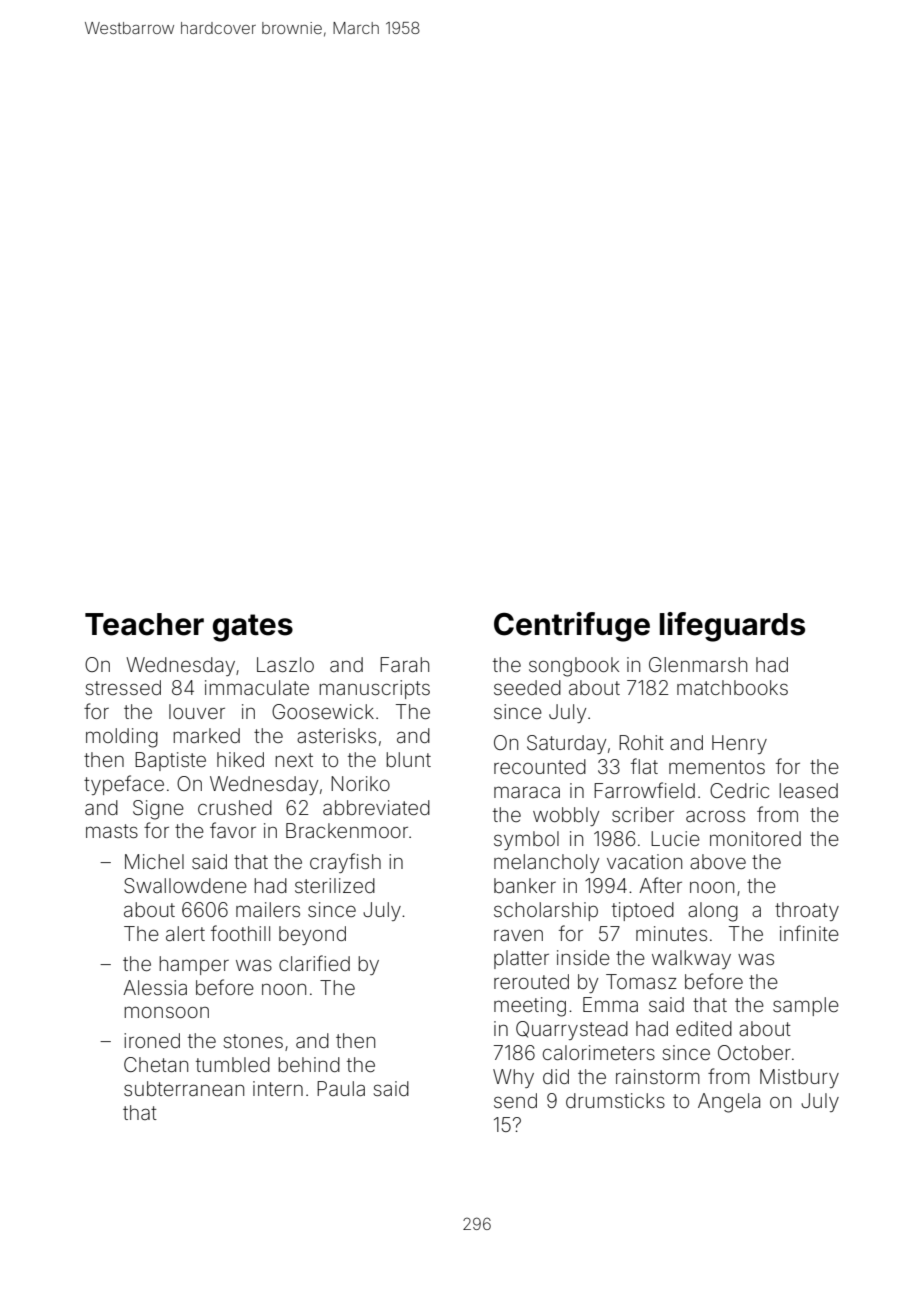  I want to click on beyond, so click(312, 935).
